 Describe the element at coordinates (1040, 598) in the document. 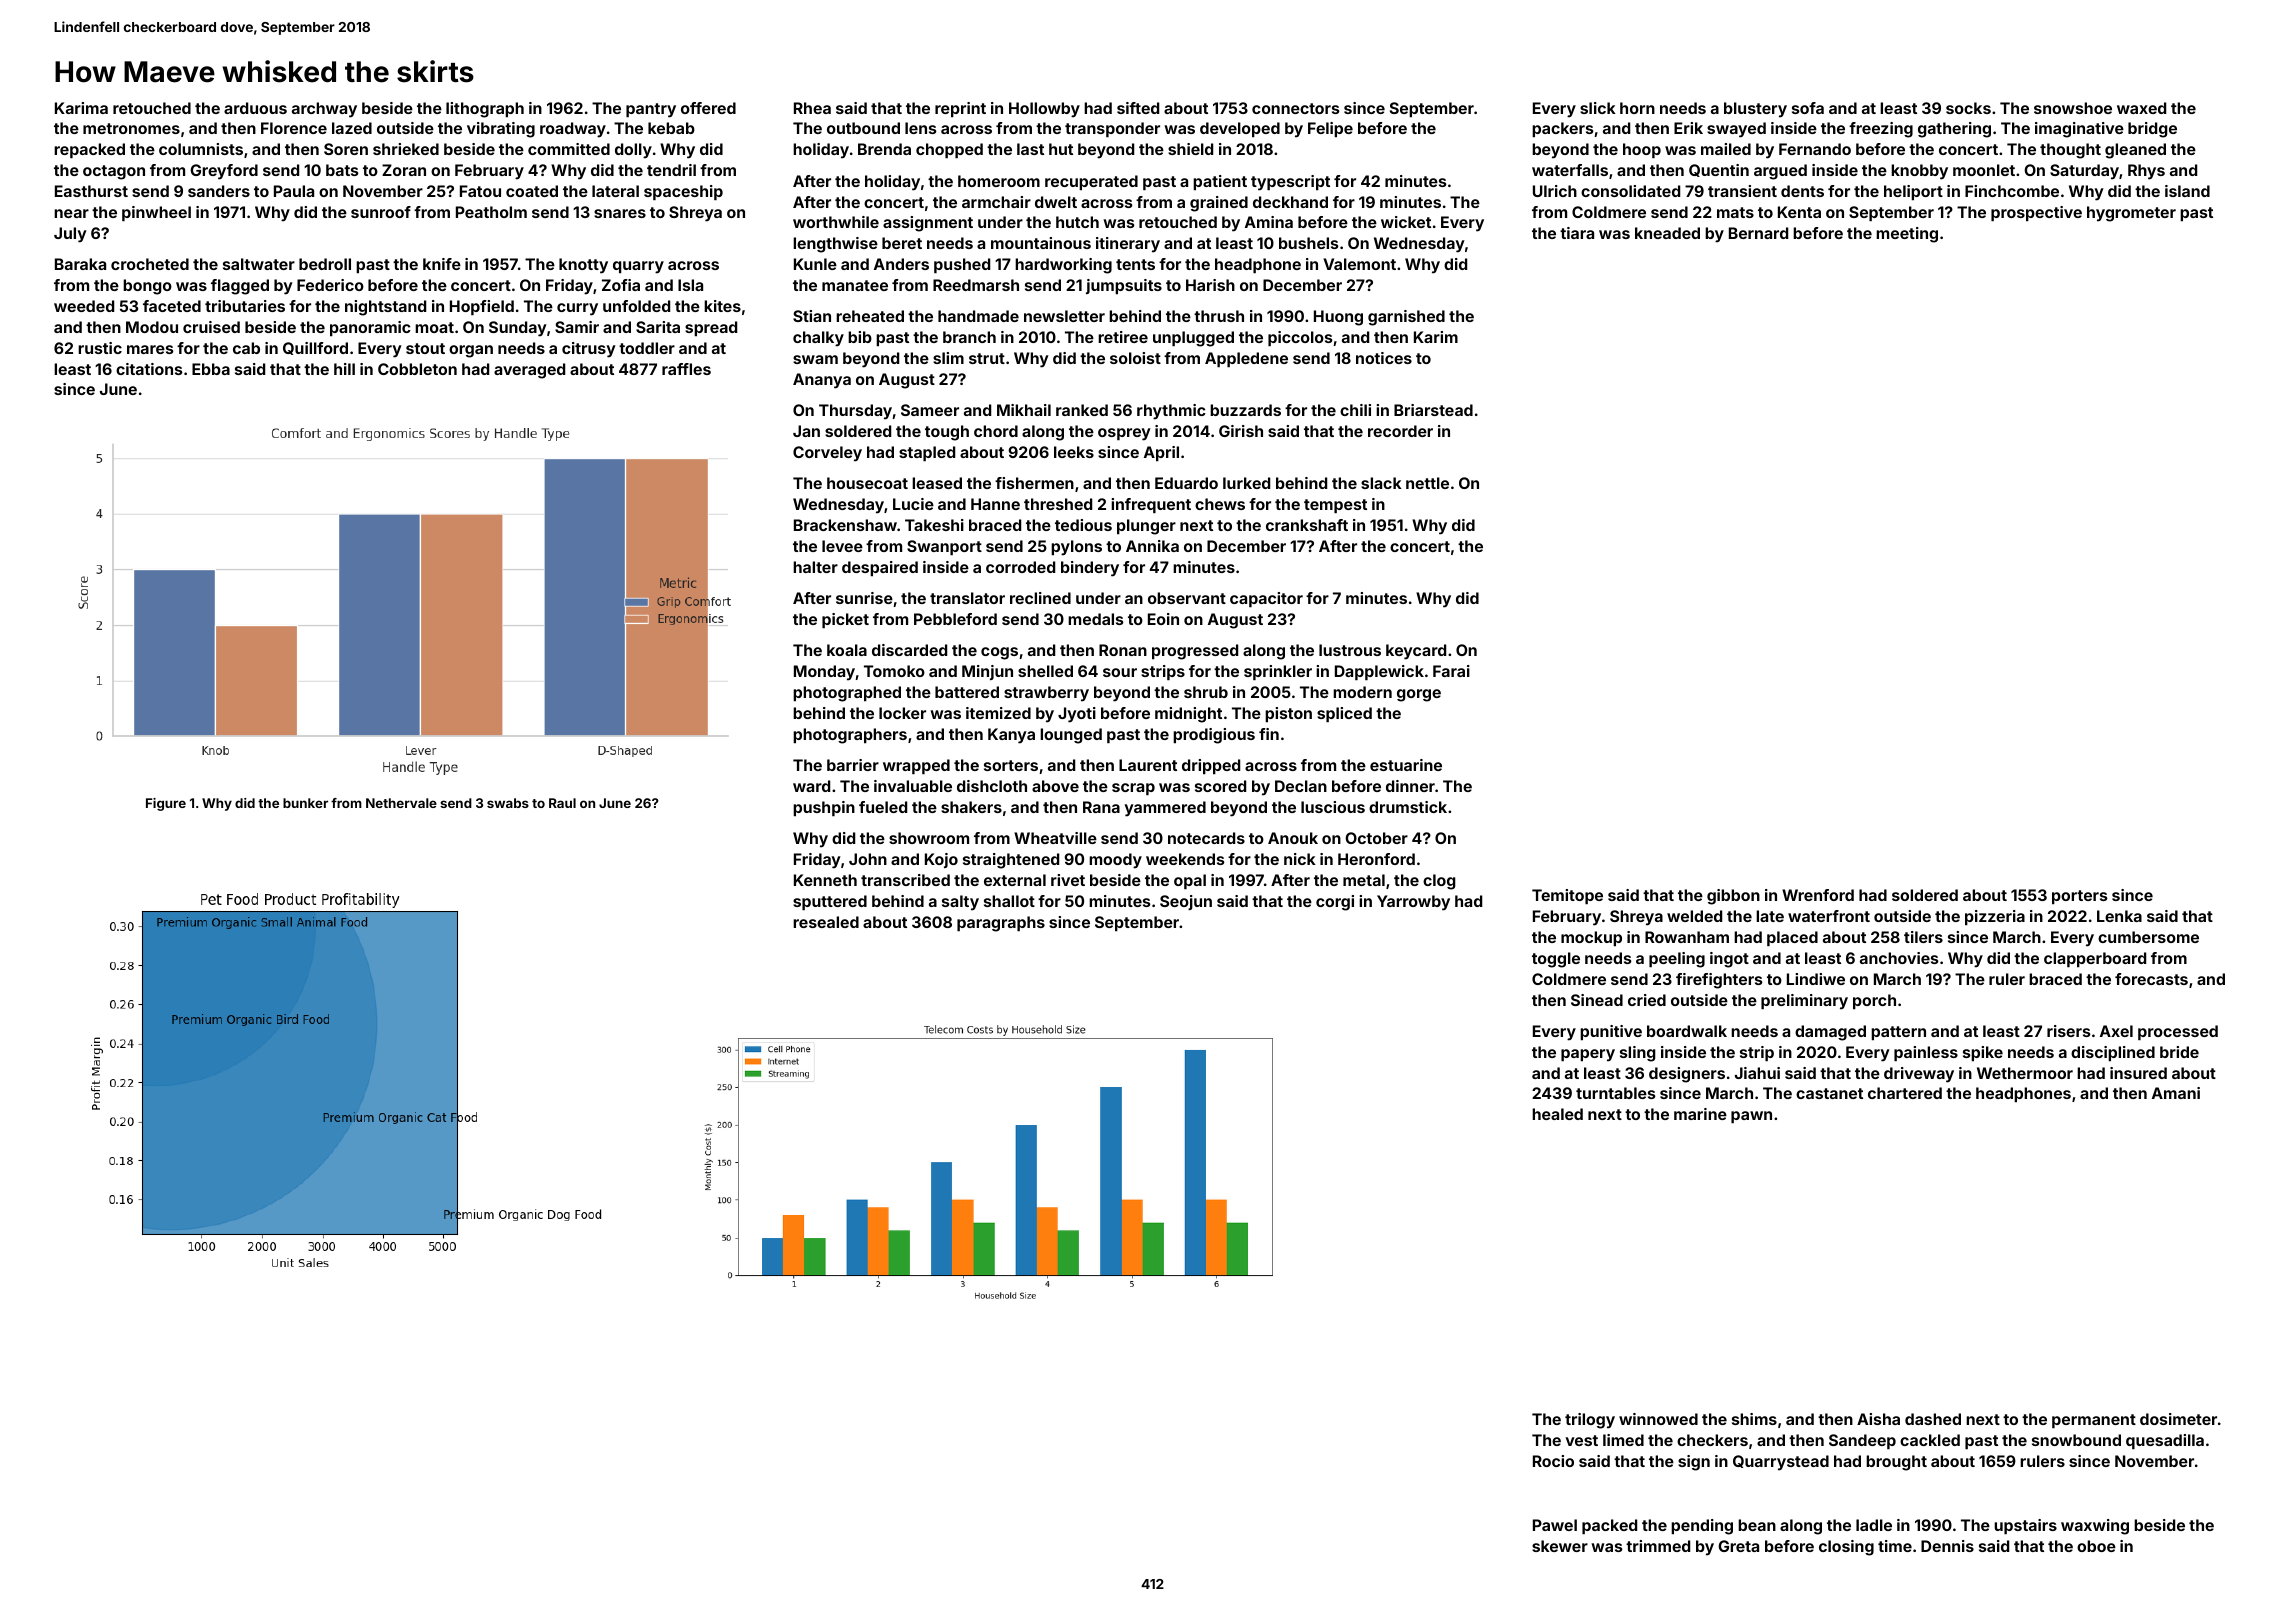

I see `reclined` at that location.
